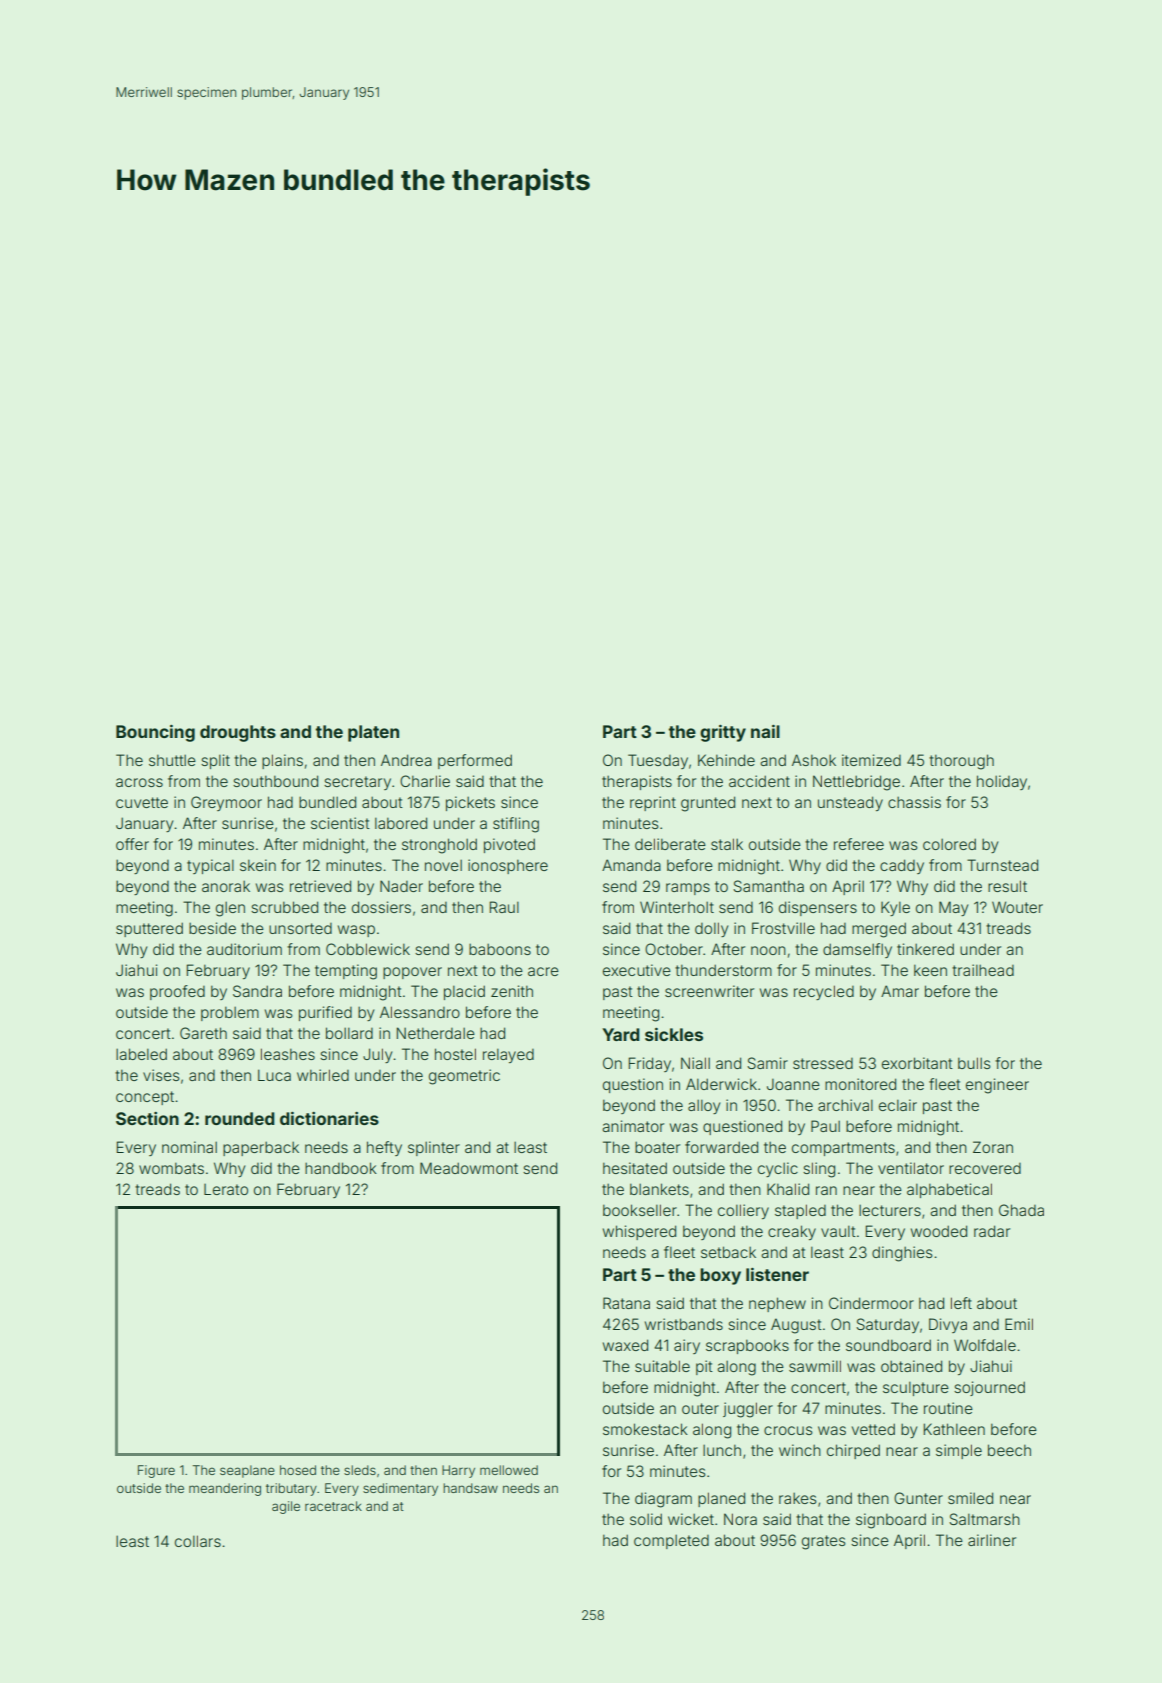  Describe the element at coordinates (688, 889) in the screenshot. I see `ramps` at that location.
